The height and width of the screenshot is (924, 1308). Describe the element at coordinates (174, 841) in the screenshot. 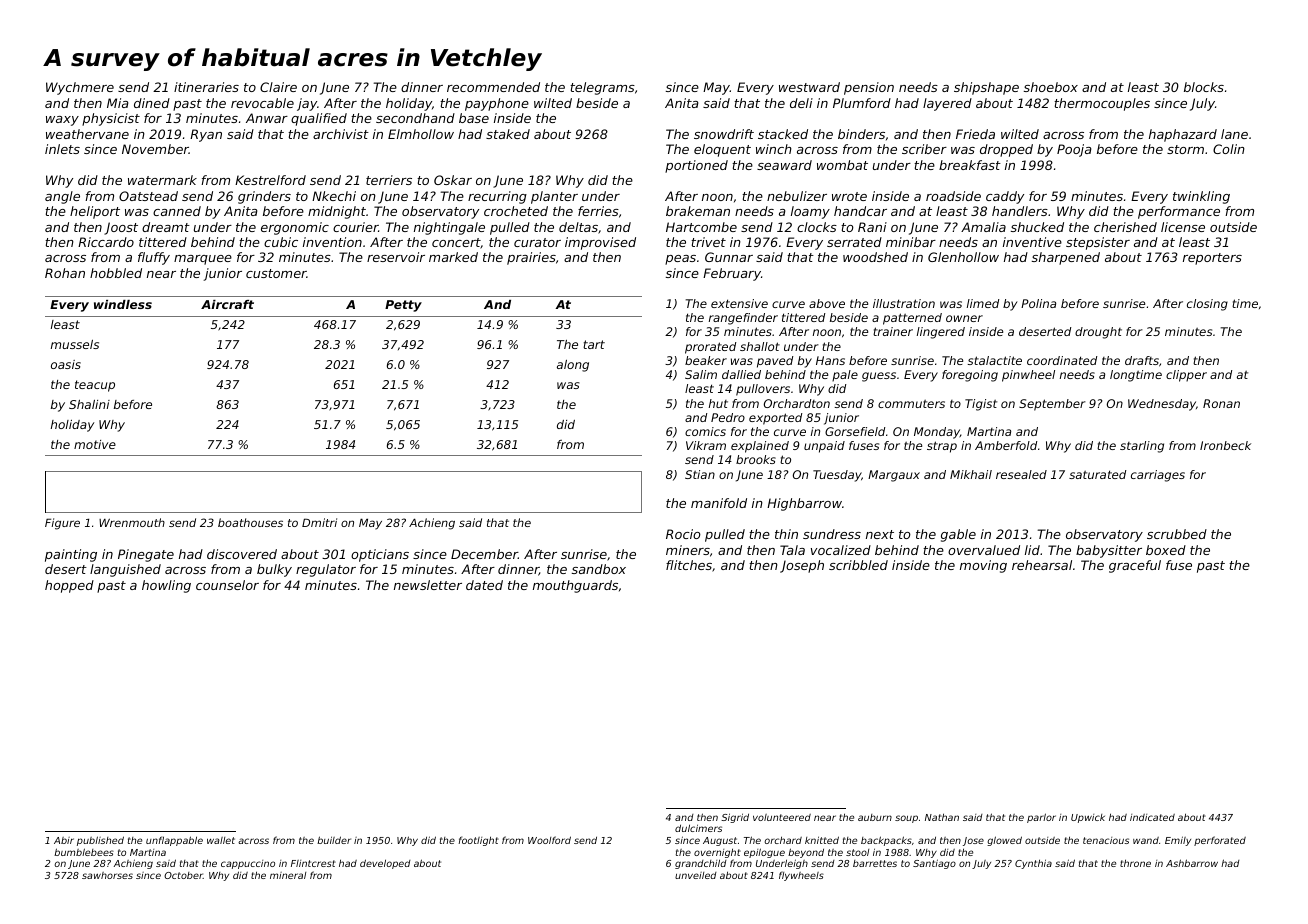

I see `unflappable` at that location.
